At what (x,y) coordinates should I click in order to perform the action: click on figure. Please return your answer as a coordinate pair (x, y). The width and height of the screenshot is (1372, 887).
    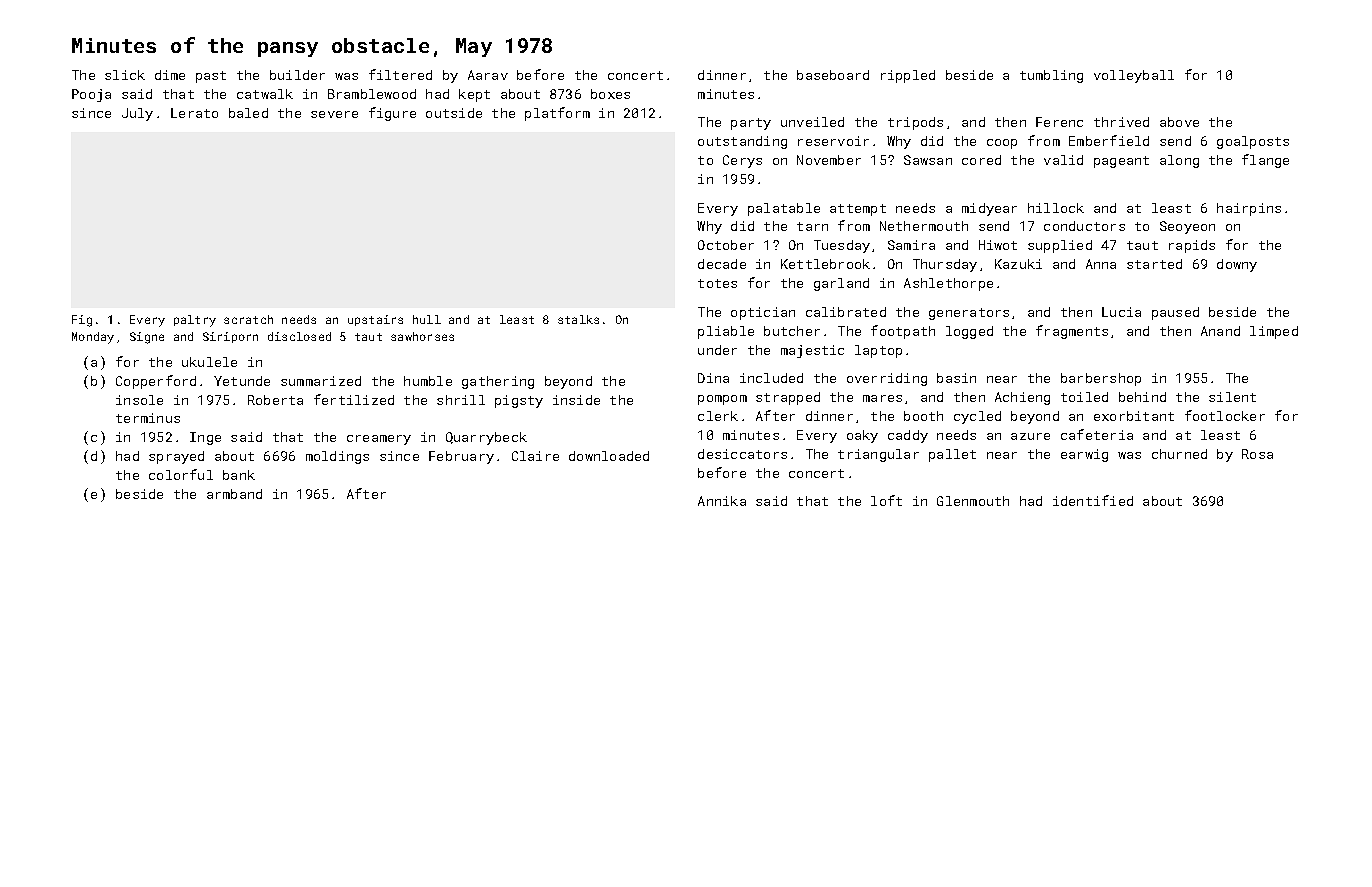
    Looking at the image, I should click on (392, 114).
